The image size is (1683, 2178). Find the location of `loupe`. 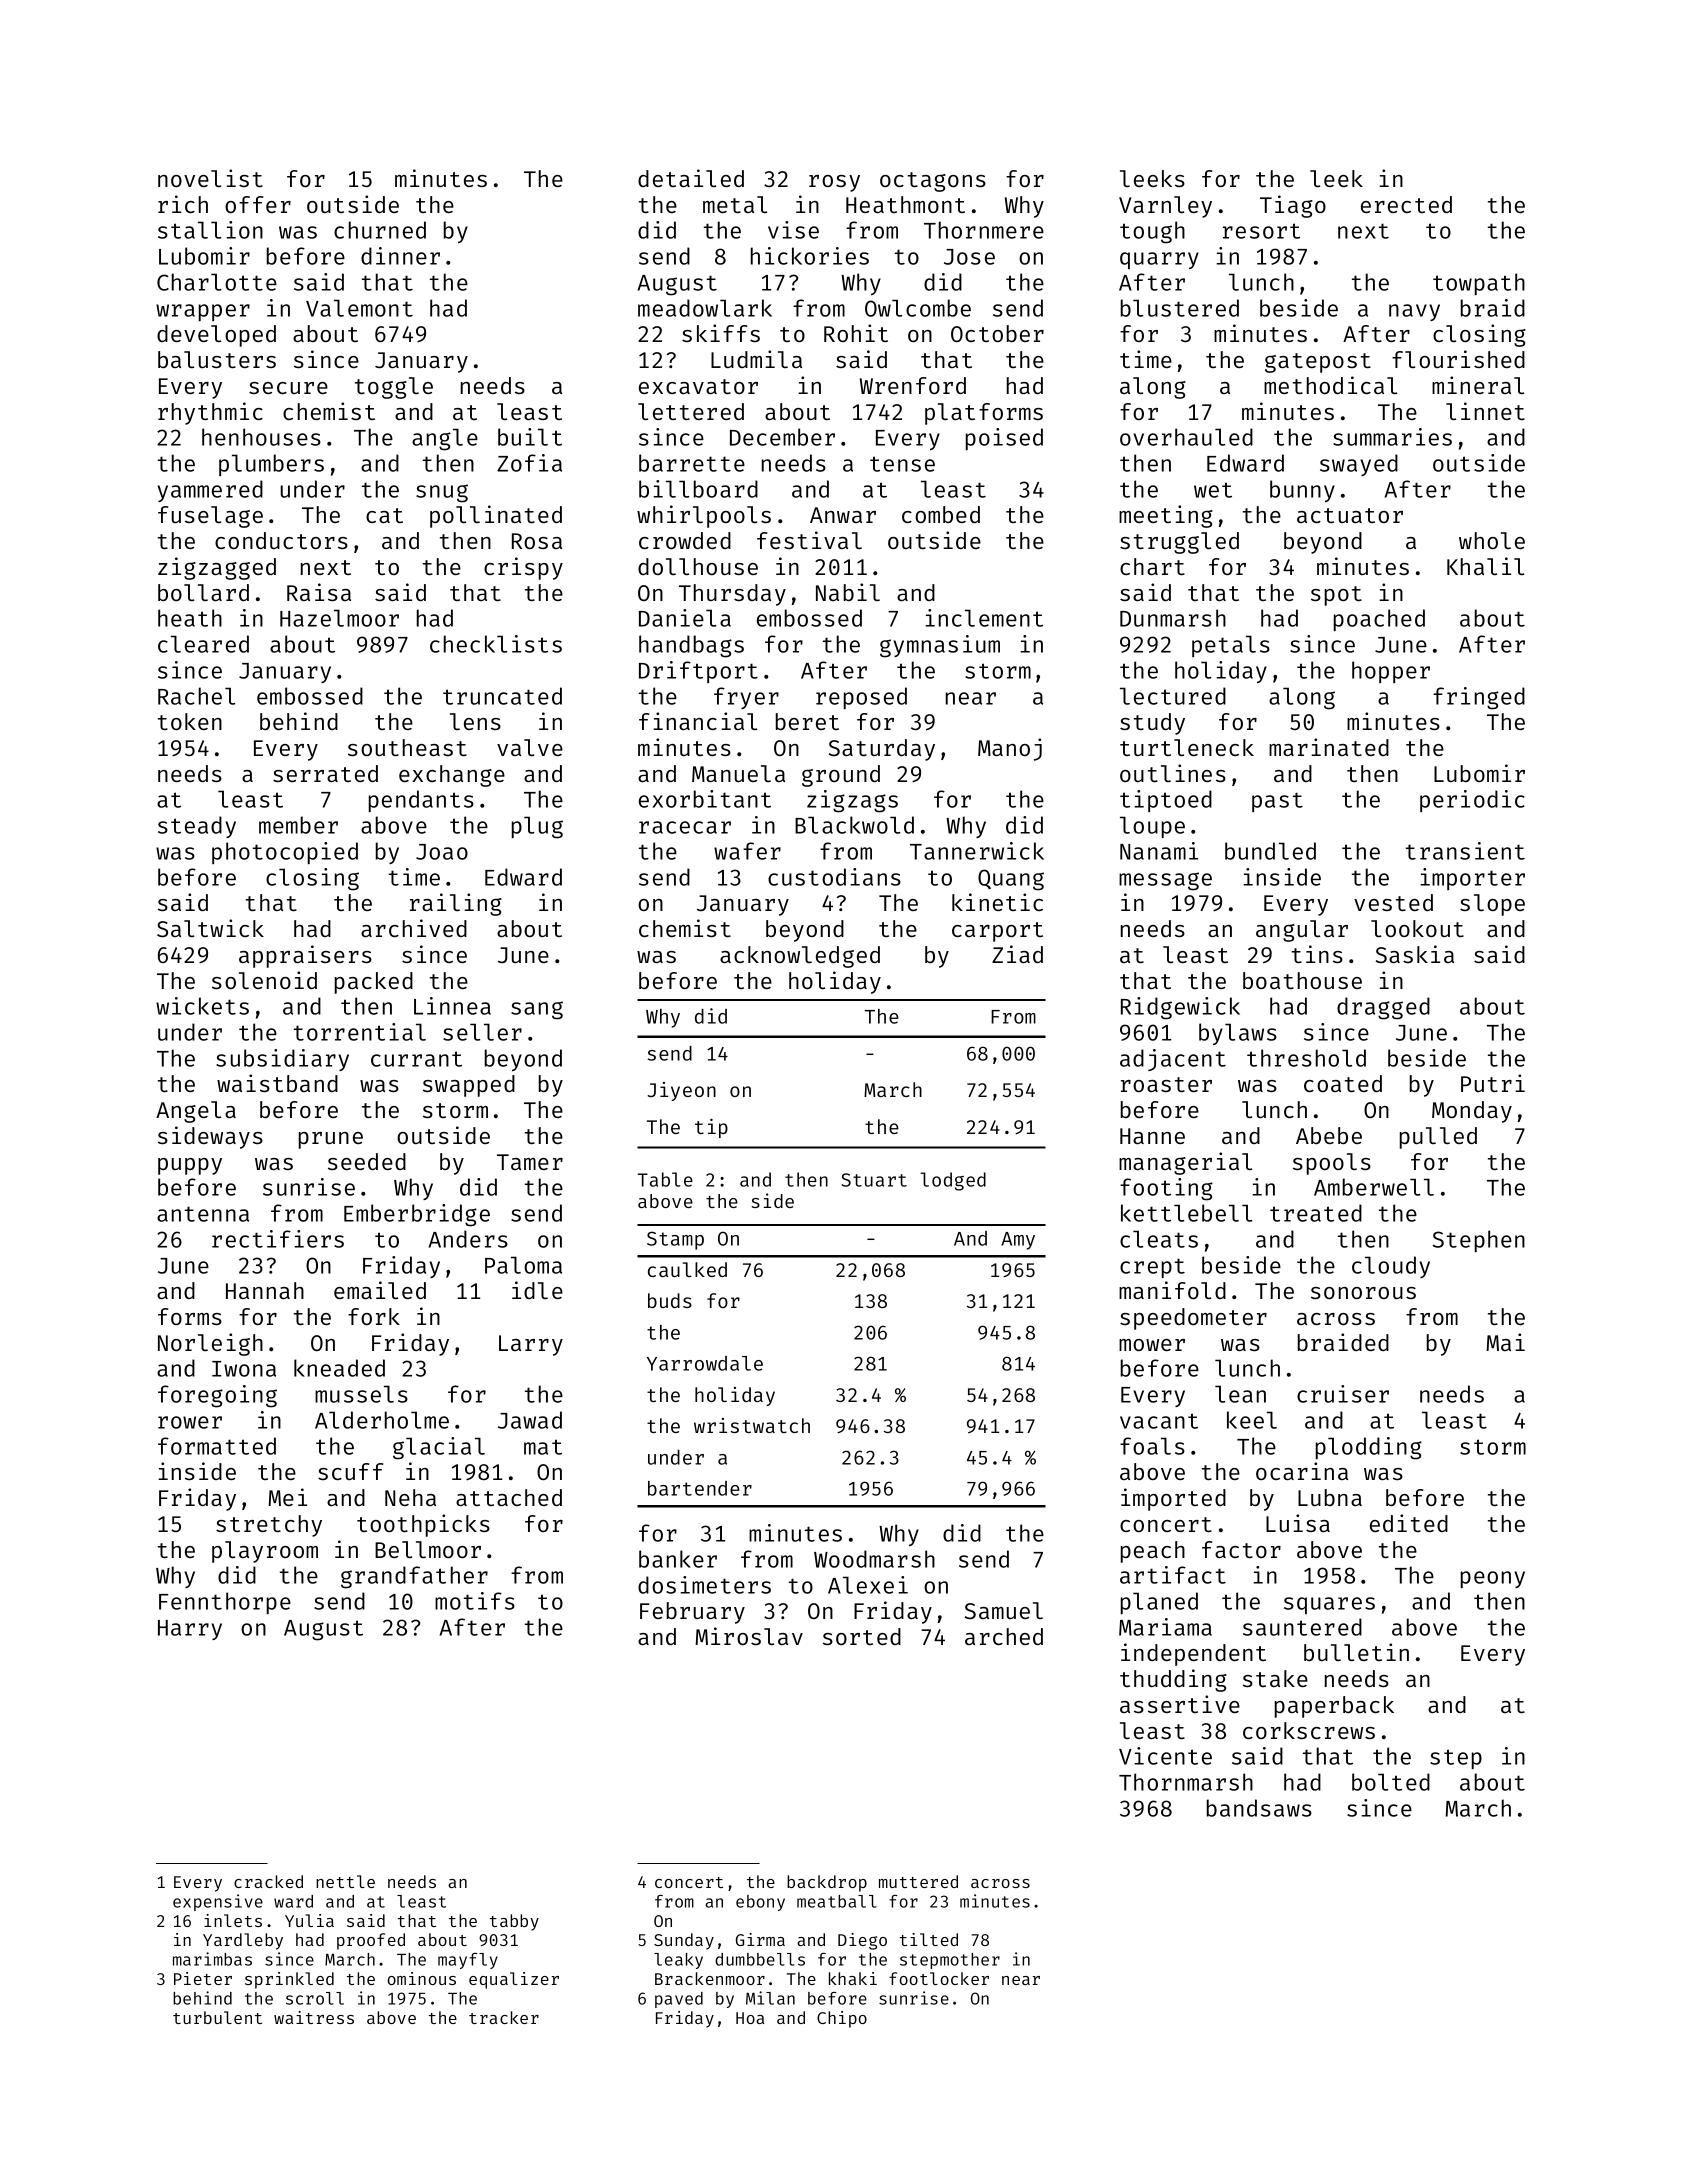

loupe is located at coordinates (1152, 827).
